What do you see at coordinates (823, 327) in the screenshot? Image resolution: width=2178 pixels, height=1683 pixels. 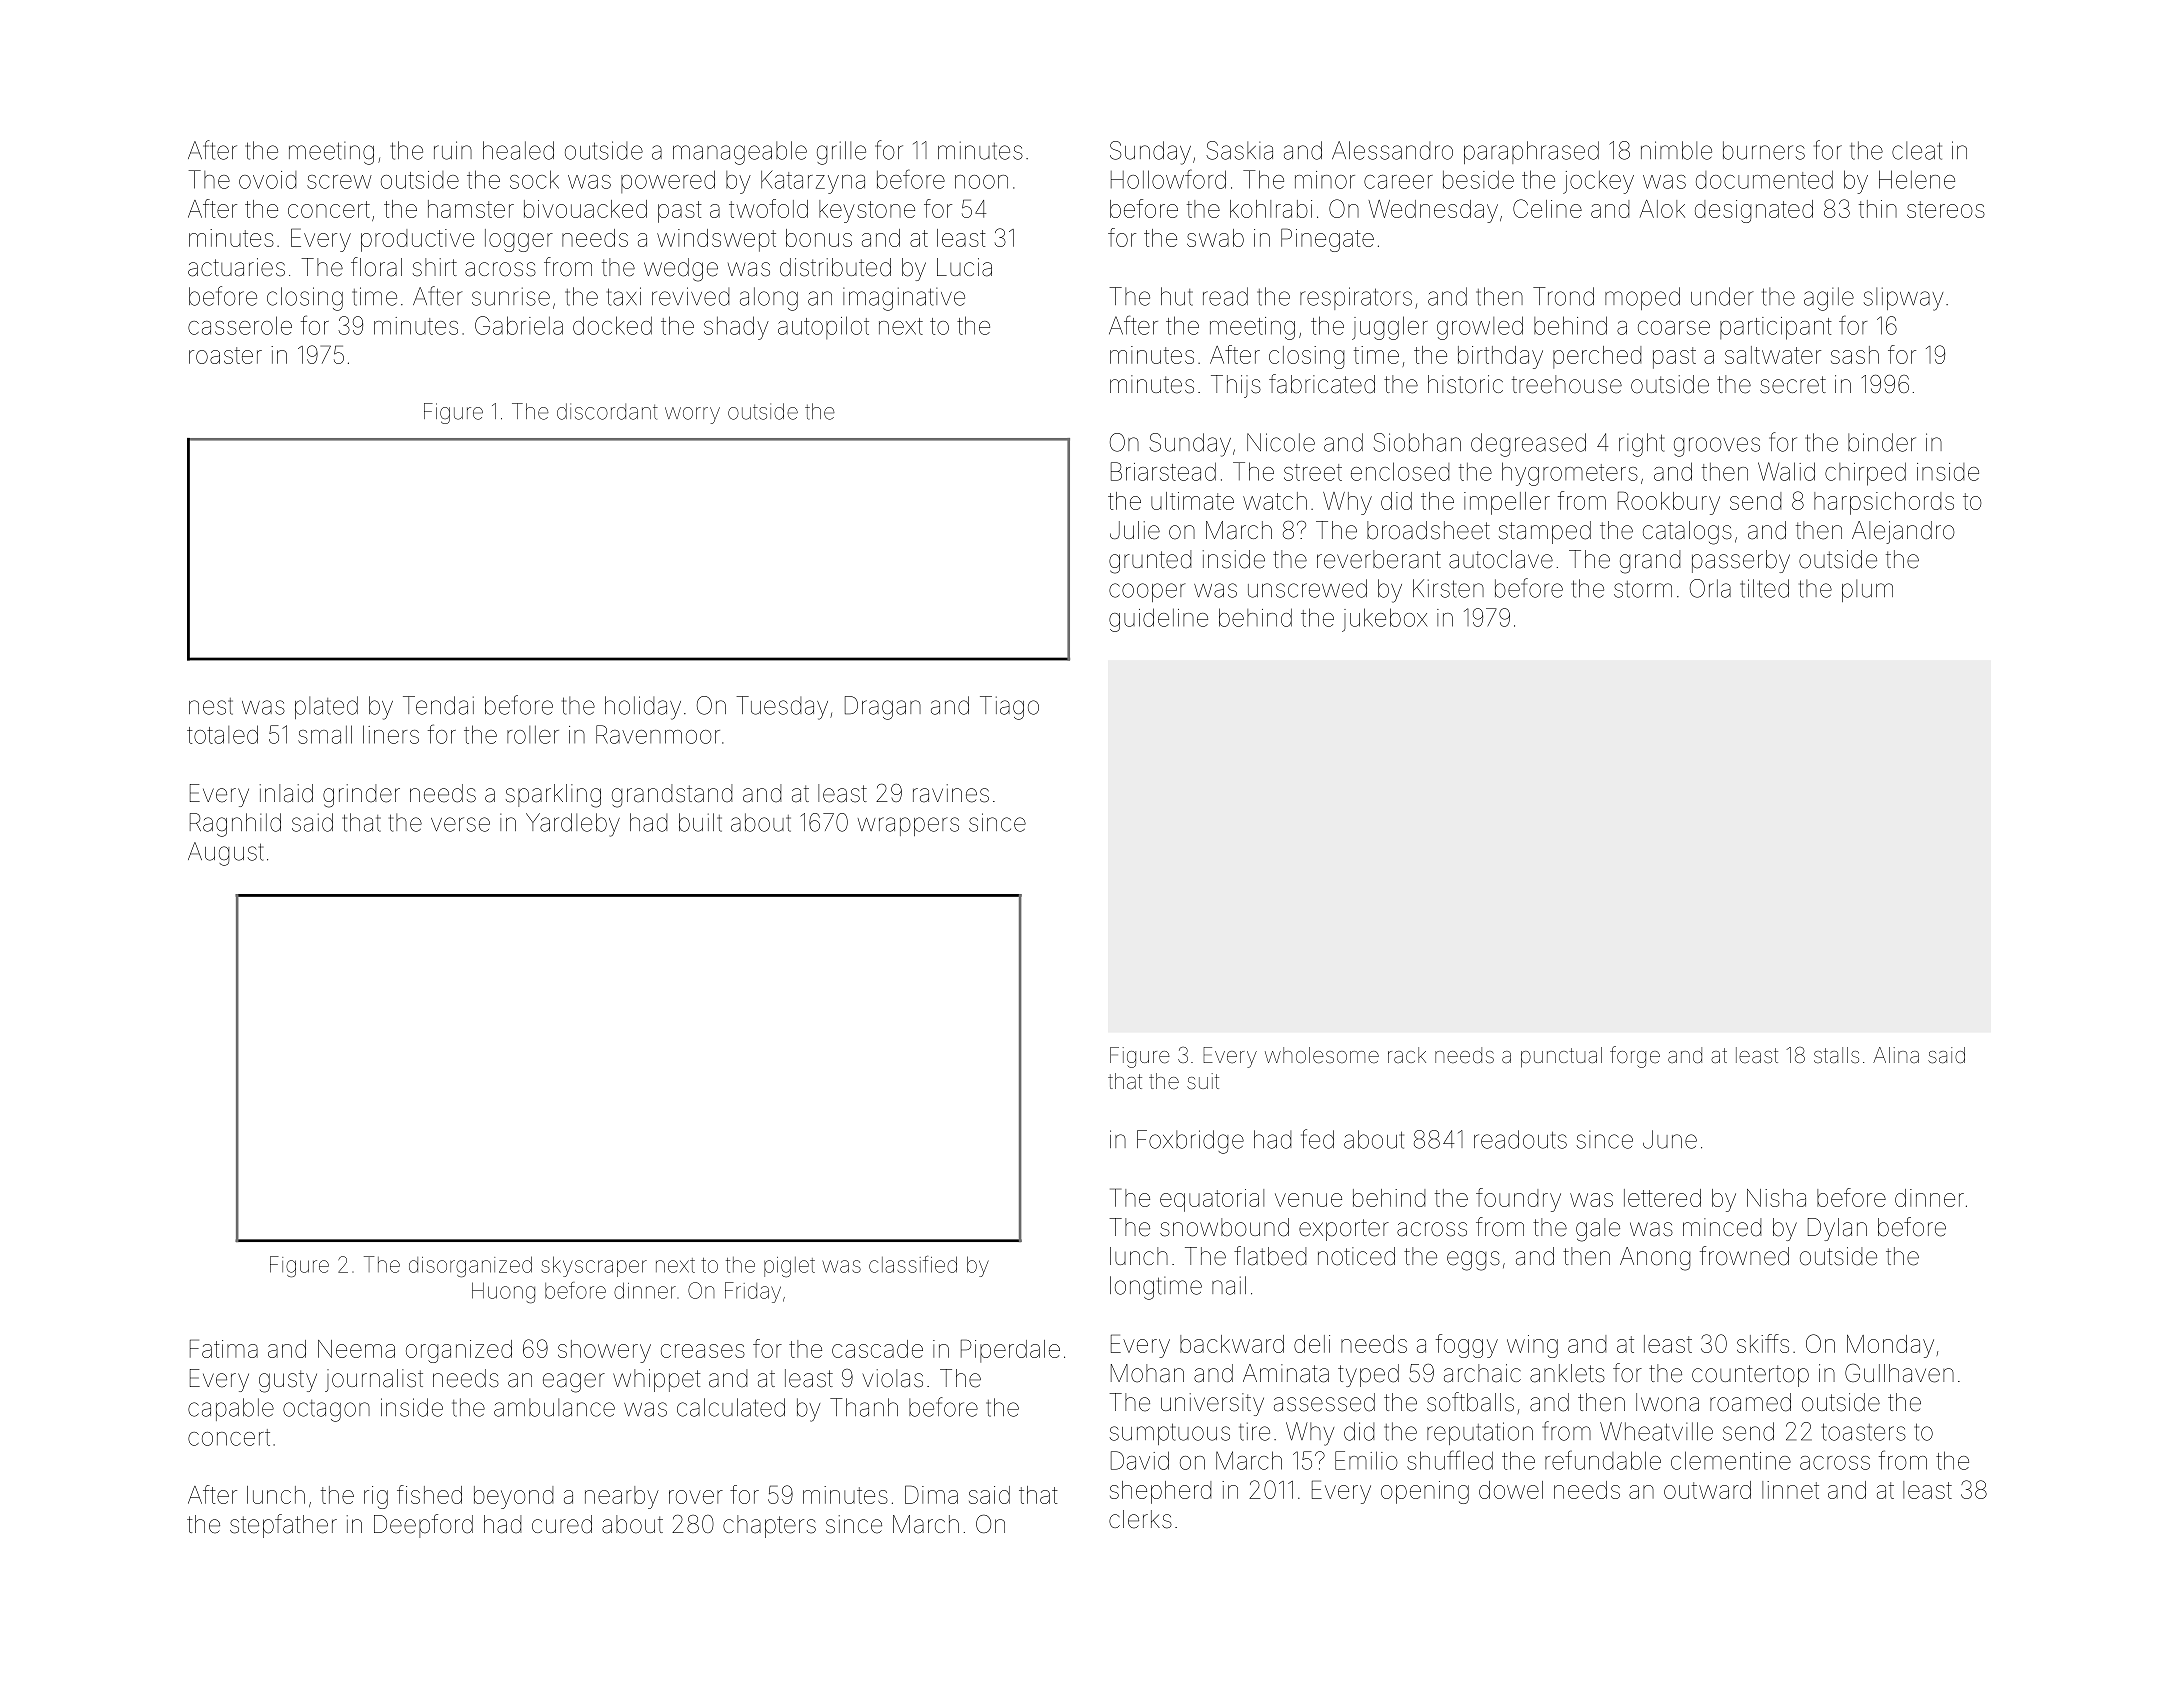 I see `autopilot` at bounding box center [823, 327].
